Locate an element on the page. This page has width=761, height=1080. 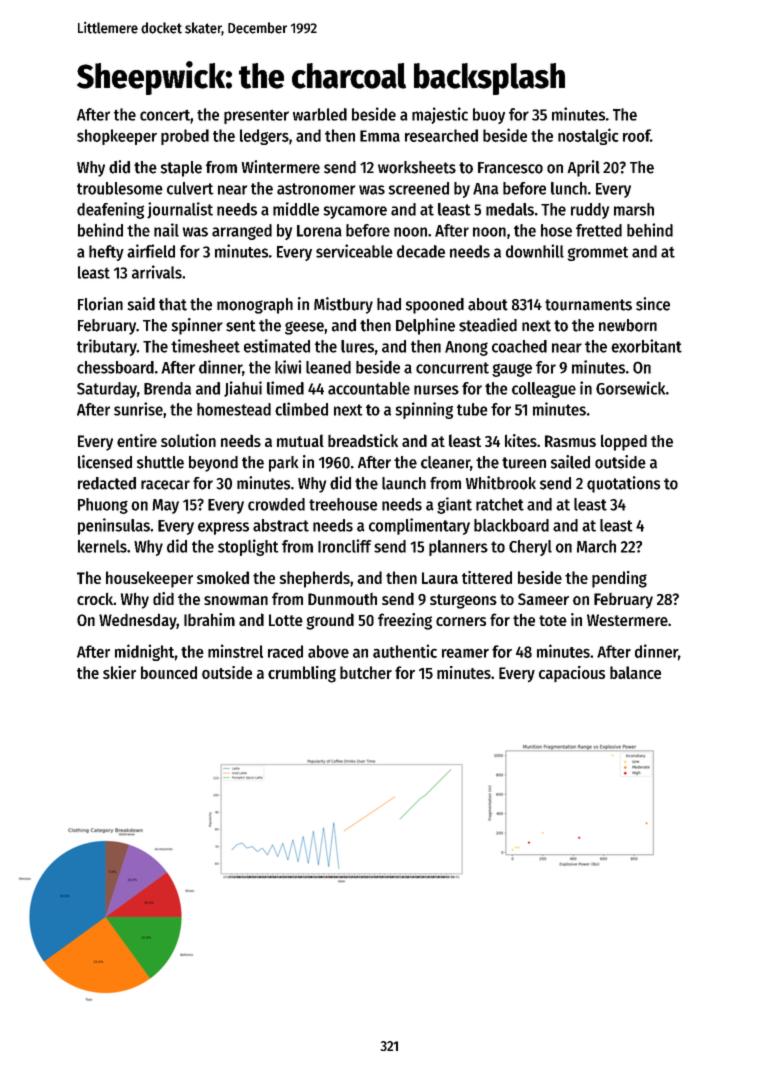
ground is located at coordinates (330, 621).
